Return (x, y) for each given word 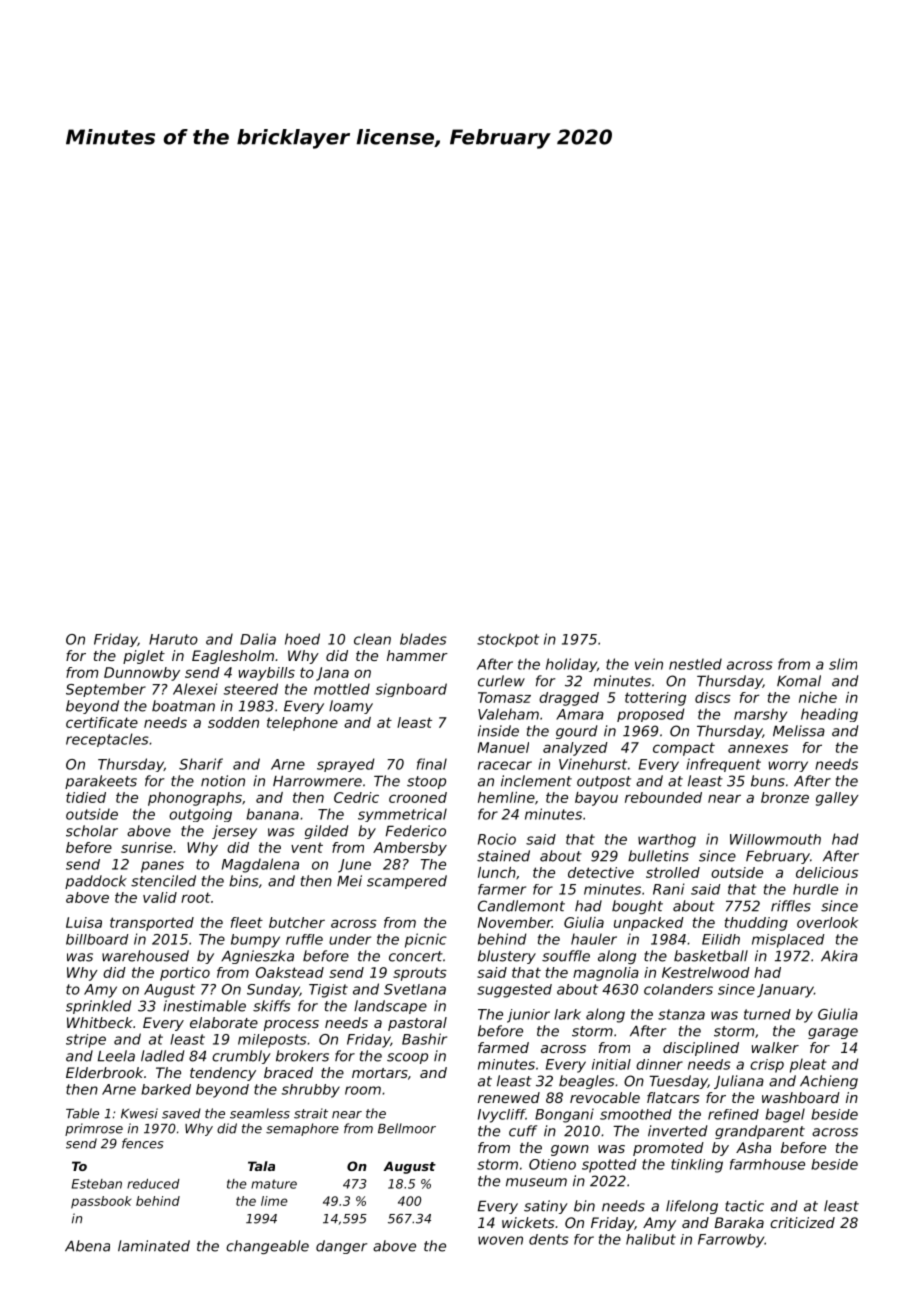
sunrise (146, 847)
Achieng (829, 1082)
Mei (349, 881)
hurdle (815, 889)
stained (503, 856)
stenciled (163, 881)
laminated (154, 1246)
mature (274, 1184)
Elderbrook (104, 1072)
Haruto (173, 639)
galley (837, 799)
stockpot (508, 640)
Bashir (424, 1039)
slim (843, 664)
